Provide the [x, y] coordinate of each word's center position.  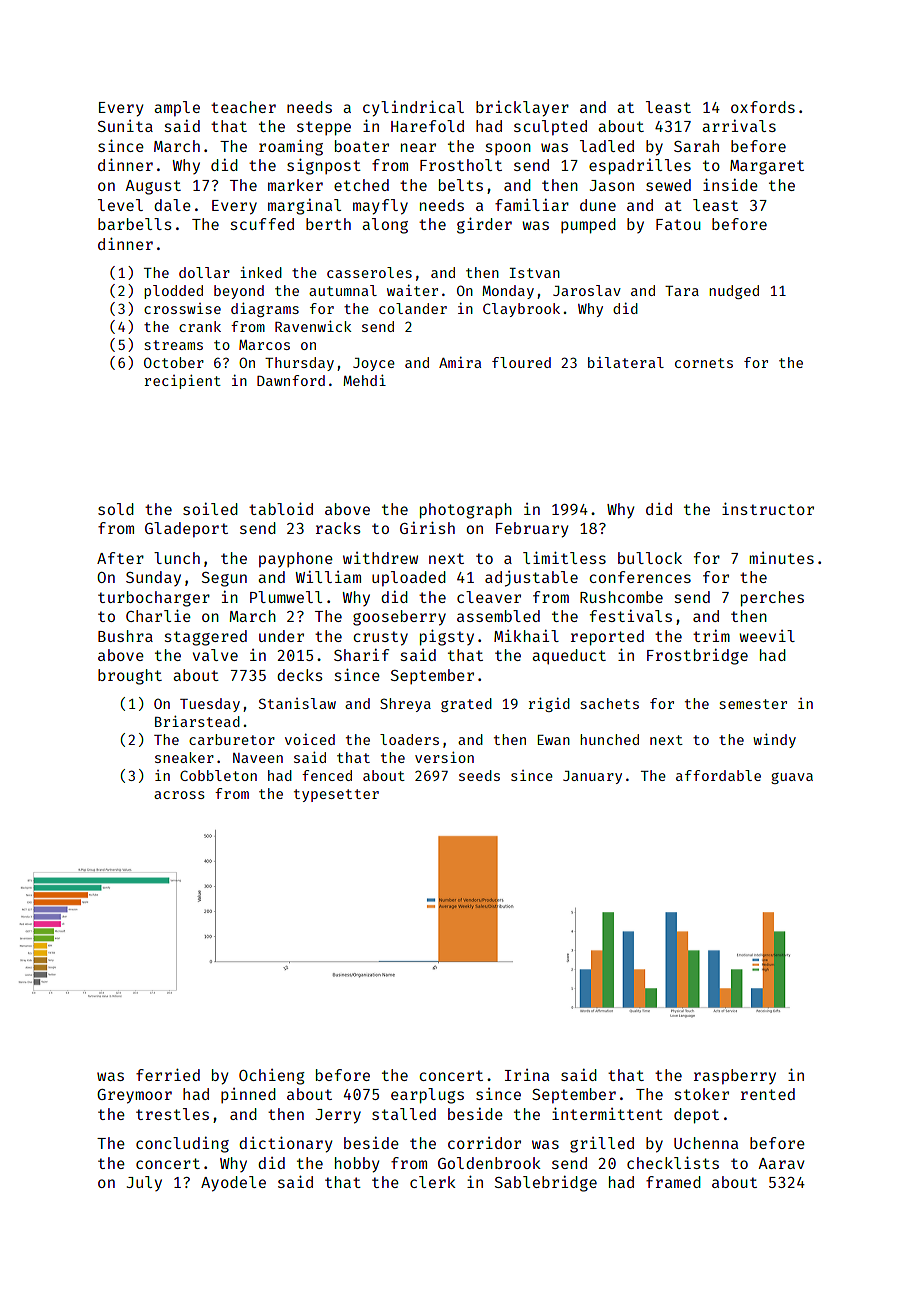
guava [792, 778]
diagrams [265, 310]
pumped [588, 226]
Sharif [361, 655]
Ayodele [233, 1184]
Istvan [534, 273]
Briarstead [197, 721]
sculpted [550, 127]
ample [177, 108]
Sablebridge [546, 1184]
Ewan [553, 740]
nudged [734, 292]
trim [711, 636]
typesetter [336, 795]
